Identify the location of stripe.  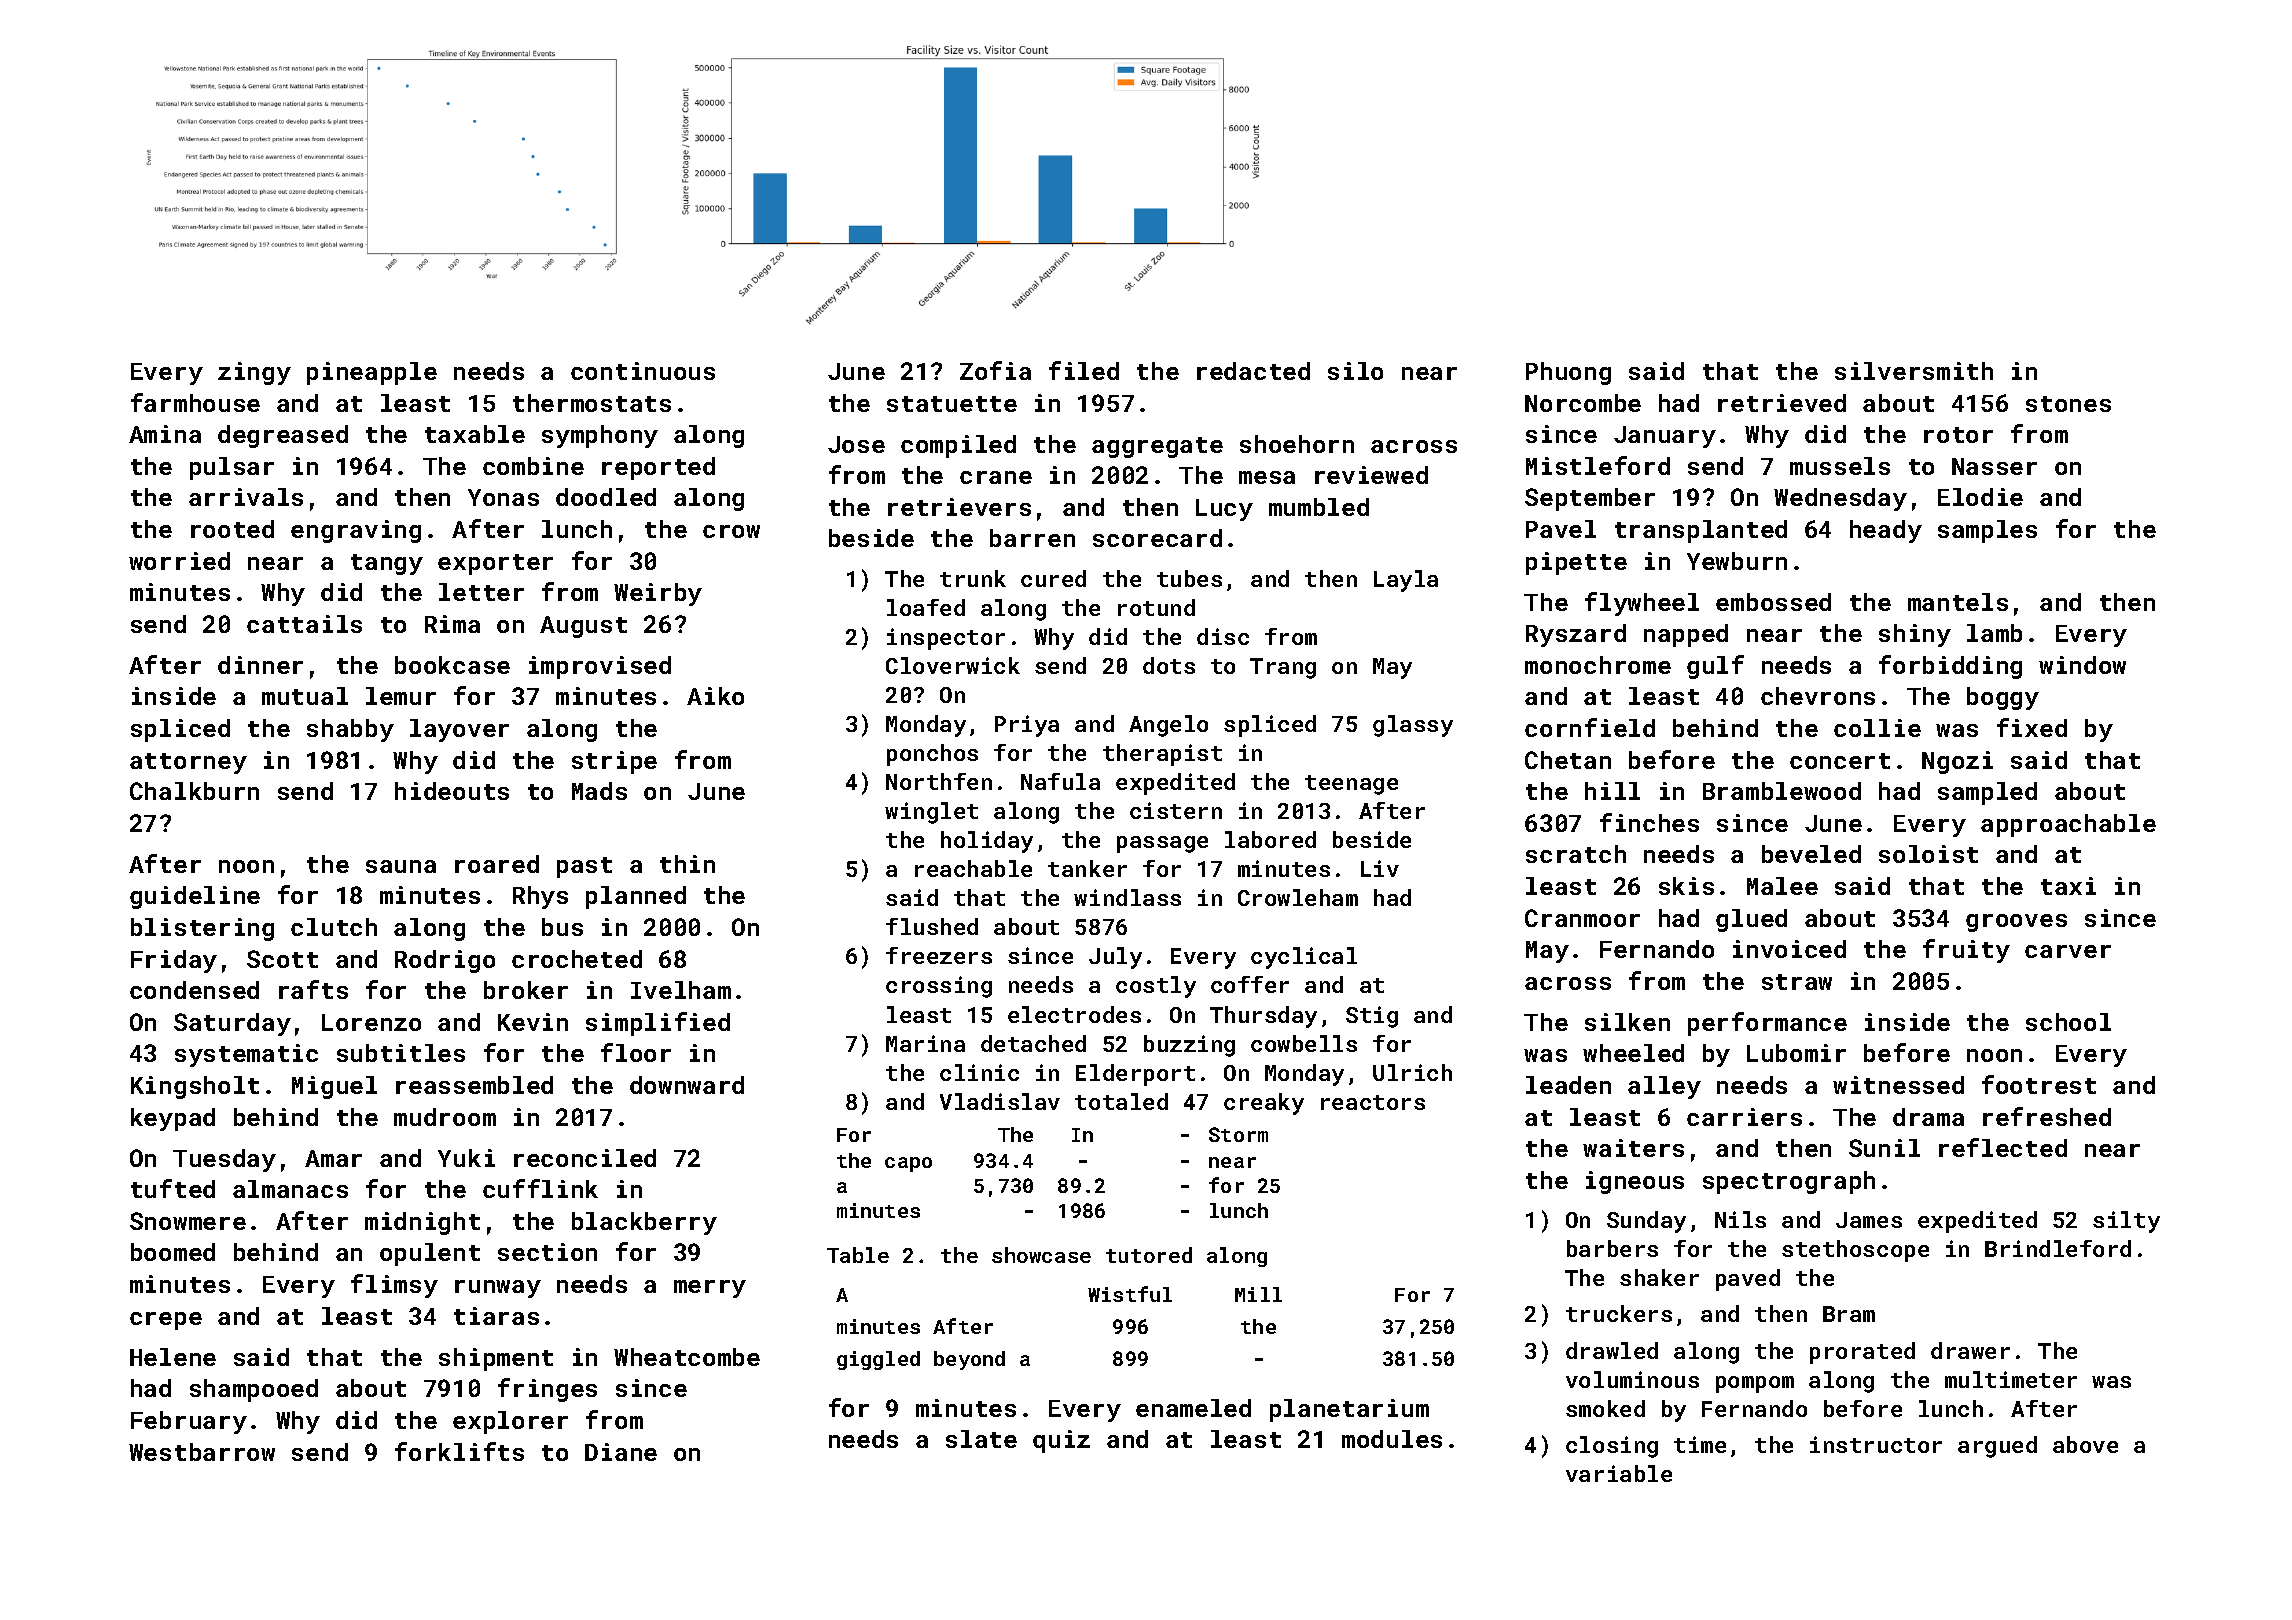
(614, 762).
